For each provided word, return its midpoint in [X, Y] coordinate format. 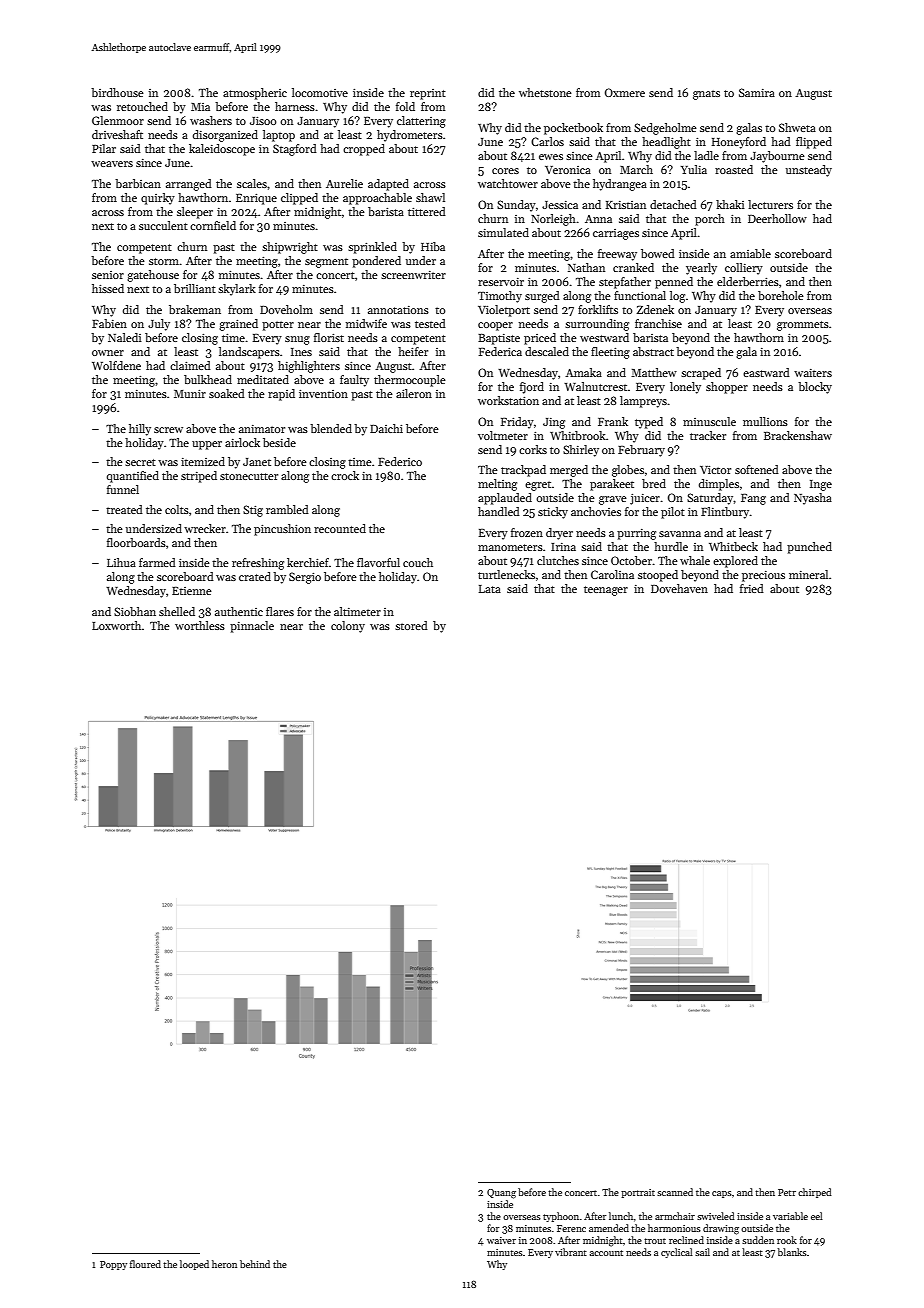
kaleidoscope [222, 150]
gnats [706, 95]
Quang [501, 1194]
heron [224, 1264]
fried [752, 588]
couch [418, 562]
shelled [177, 611]
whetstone [545, 92]
